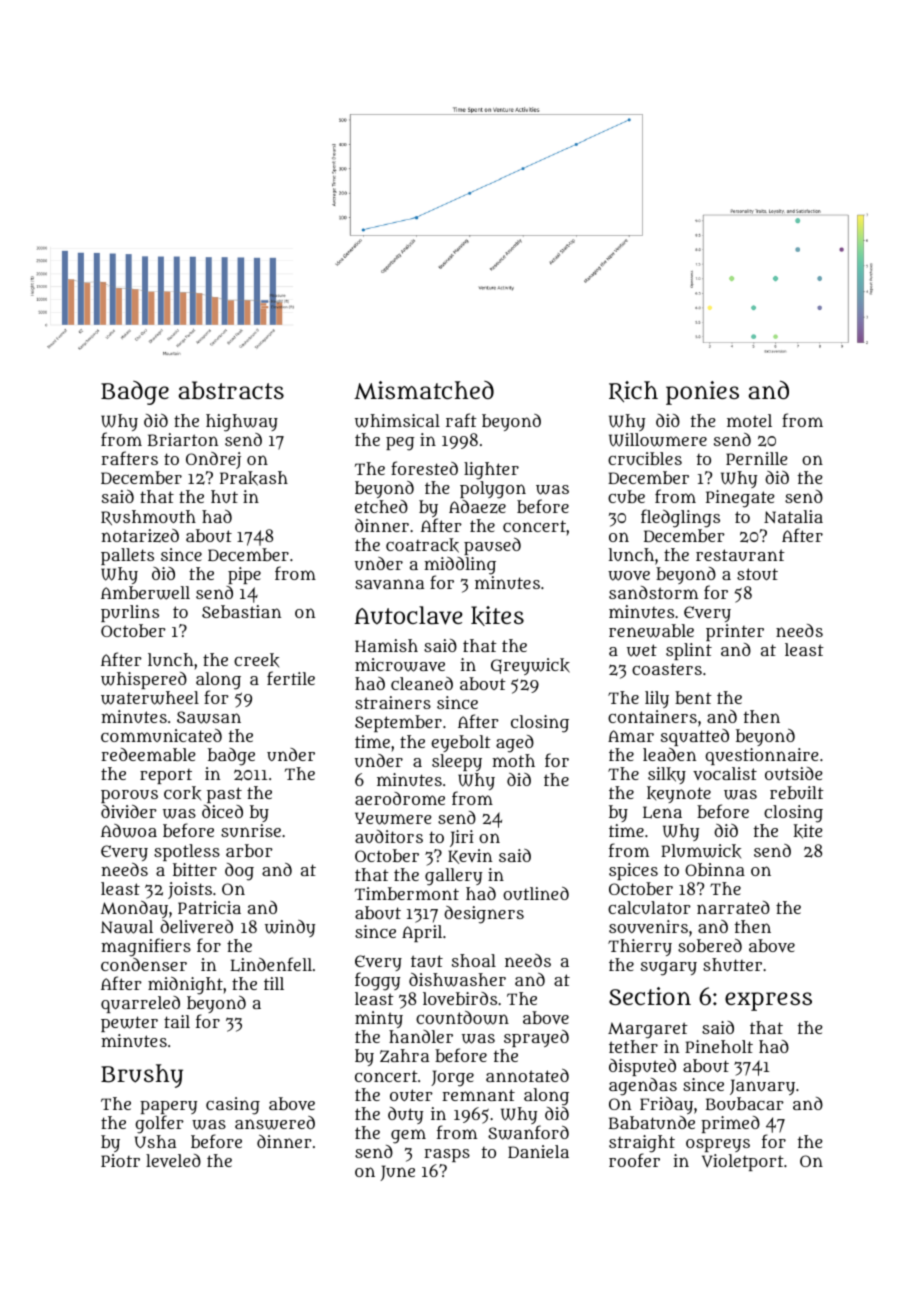 Image resolution: width=924 pixels, height=1308 pixels. I want to click on roofer, so click(634, 1160).
